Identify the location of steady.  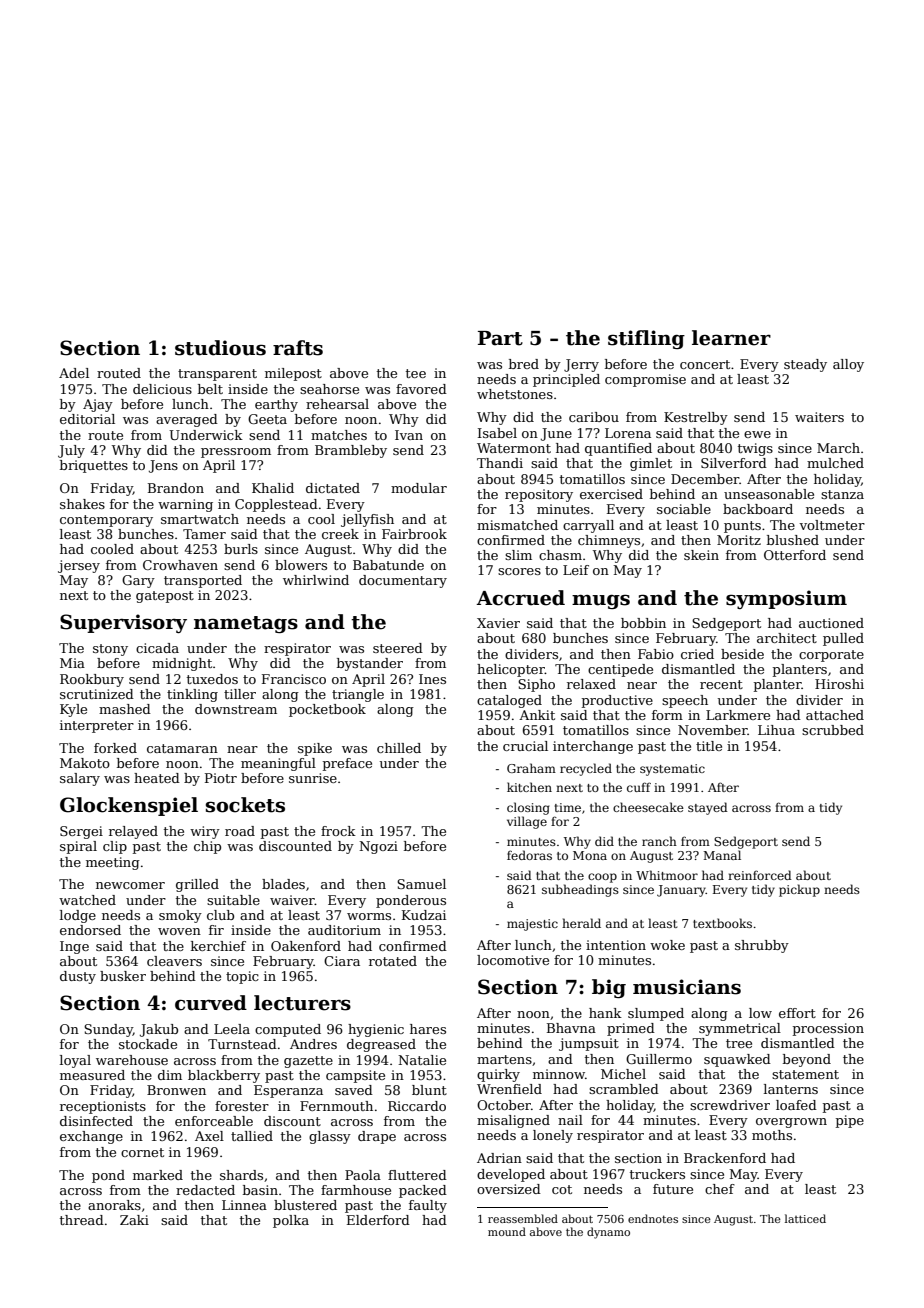
(805, 365).
